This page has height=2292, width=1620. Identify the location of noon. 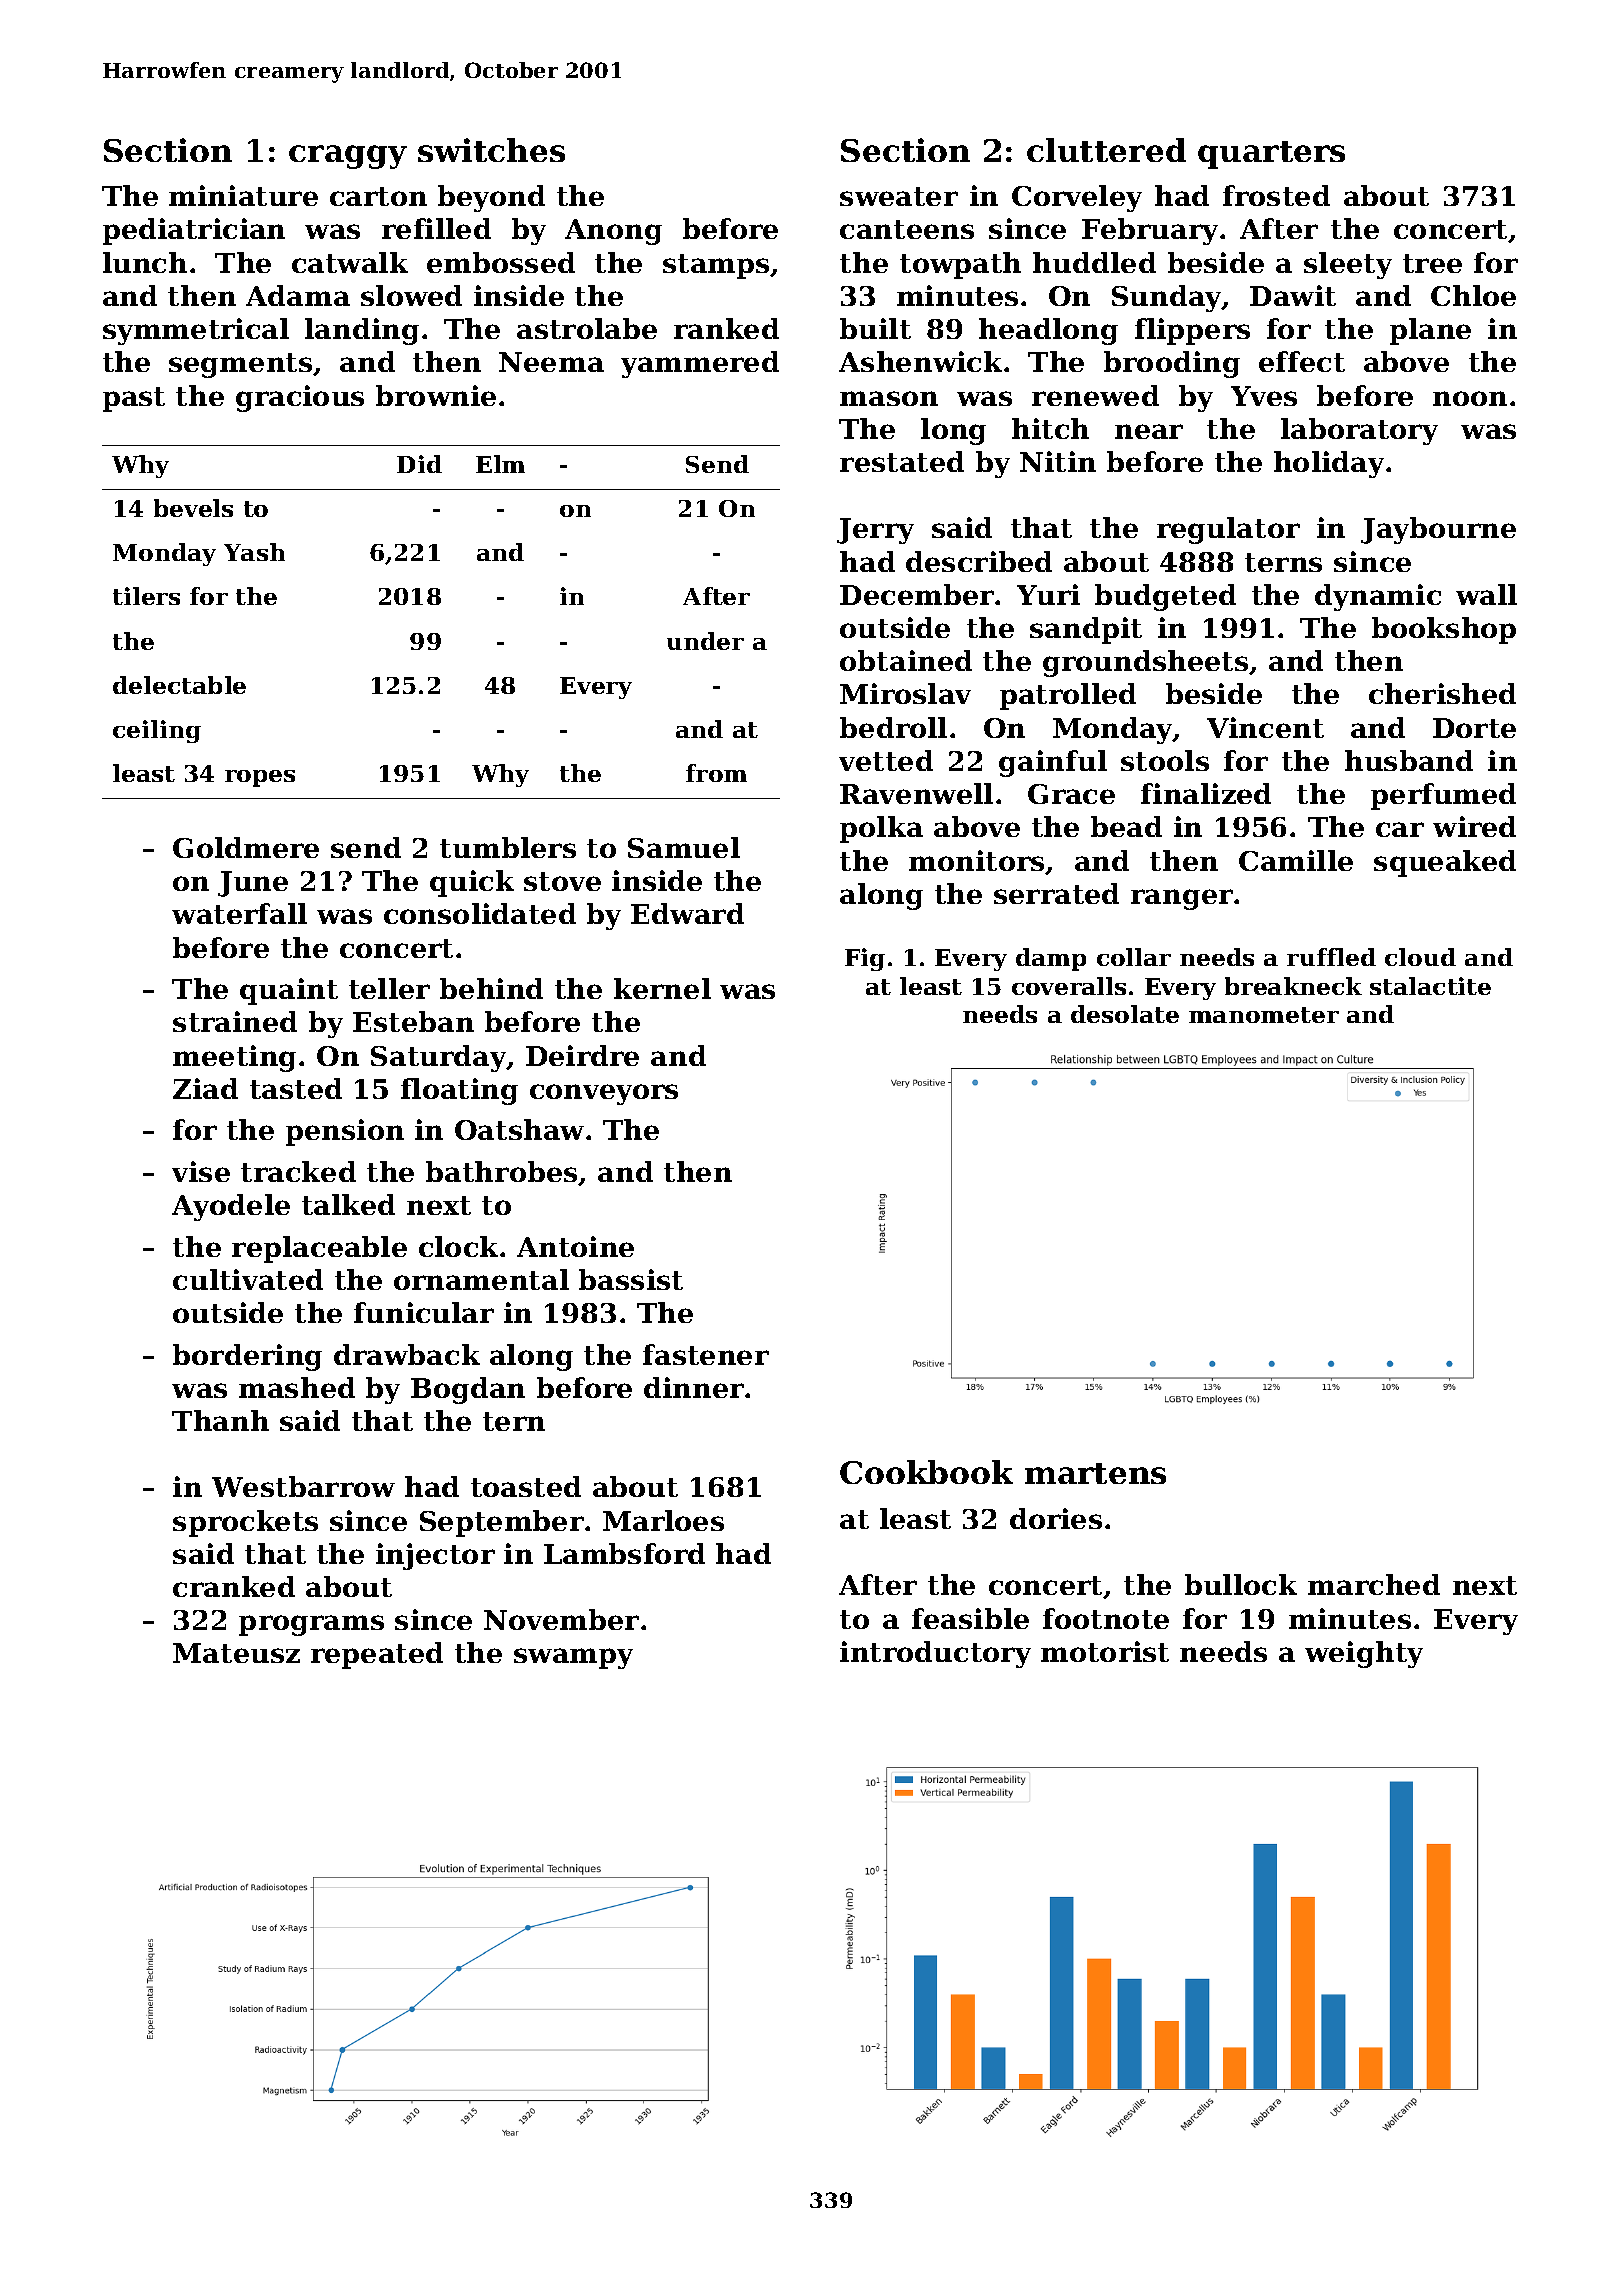
(1470, 398).
